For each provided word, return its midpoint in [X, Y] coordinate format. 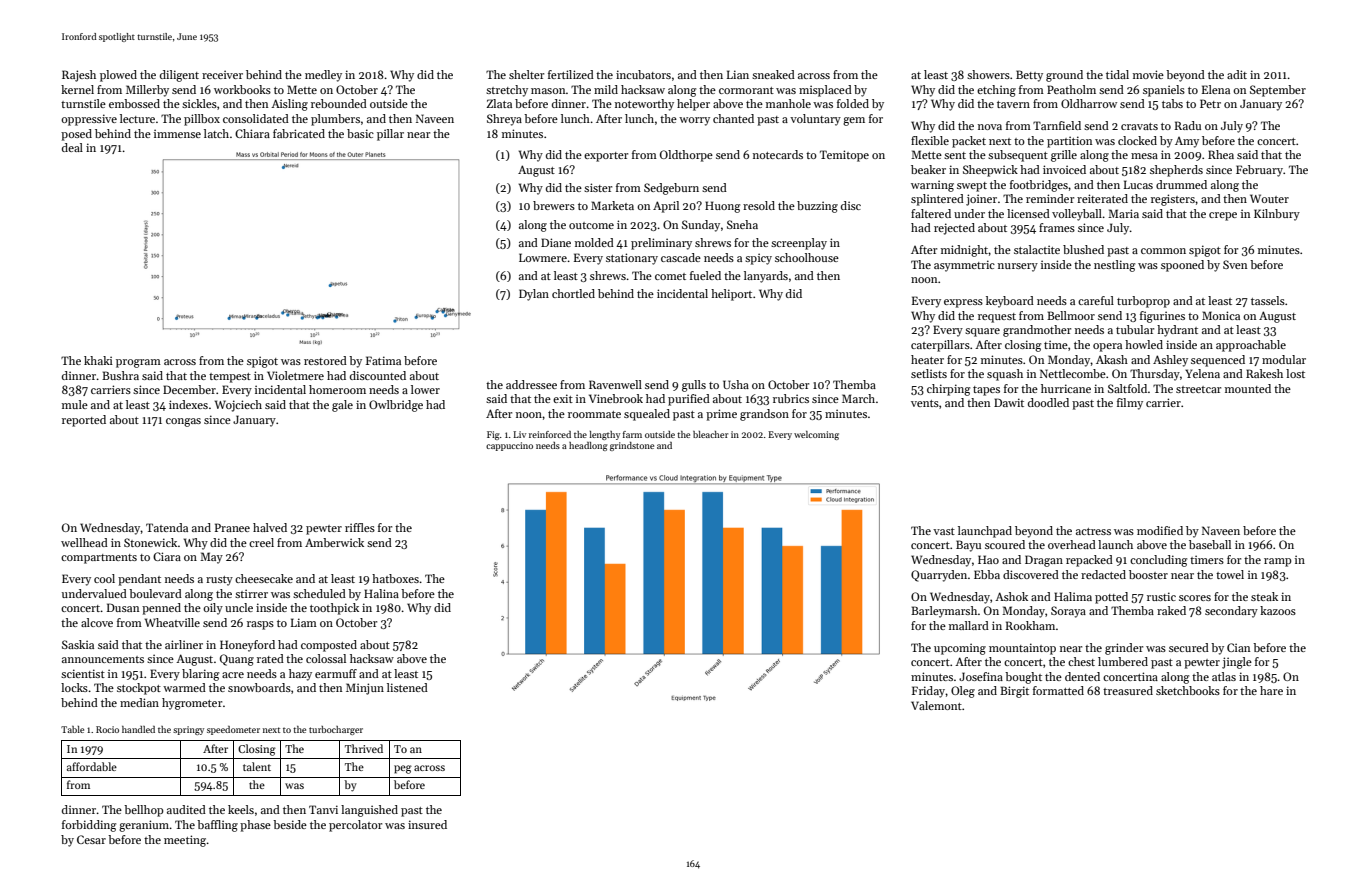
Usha [736, 384]
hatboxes [395, 578]
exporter [606, 157]
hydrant [1177, 331]
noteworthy [644, 105]
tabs [1172, 103]
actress [1093, 531]
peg [403, 769]
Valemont [936, 705]
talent [257, 766]
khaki [98, 360]
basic [360, 133]
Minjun [365, 689]
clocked [1137, 140]
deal [72, 147]
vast [944, 531]
